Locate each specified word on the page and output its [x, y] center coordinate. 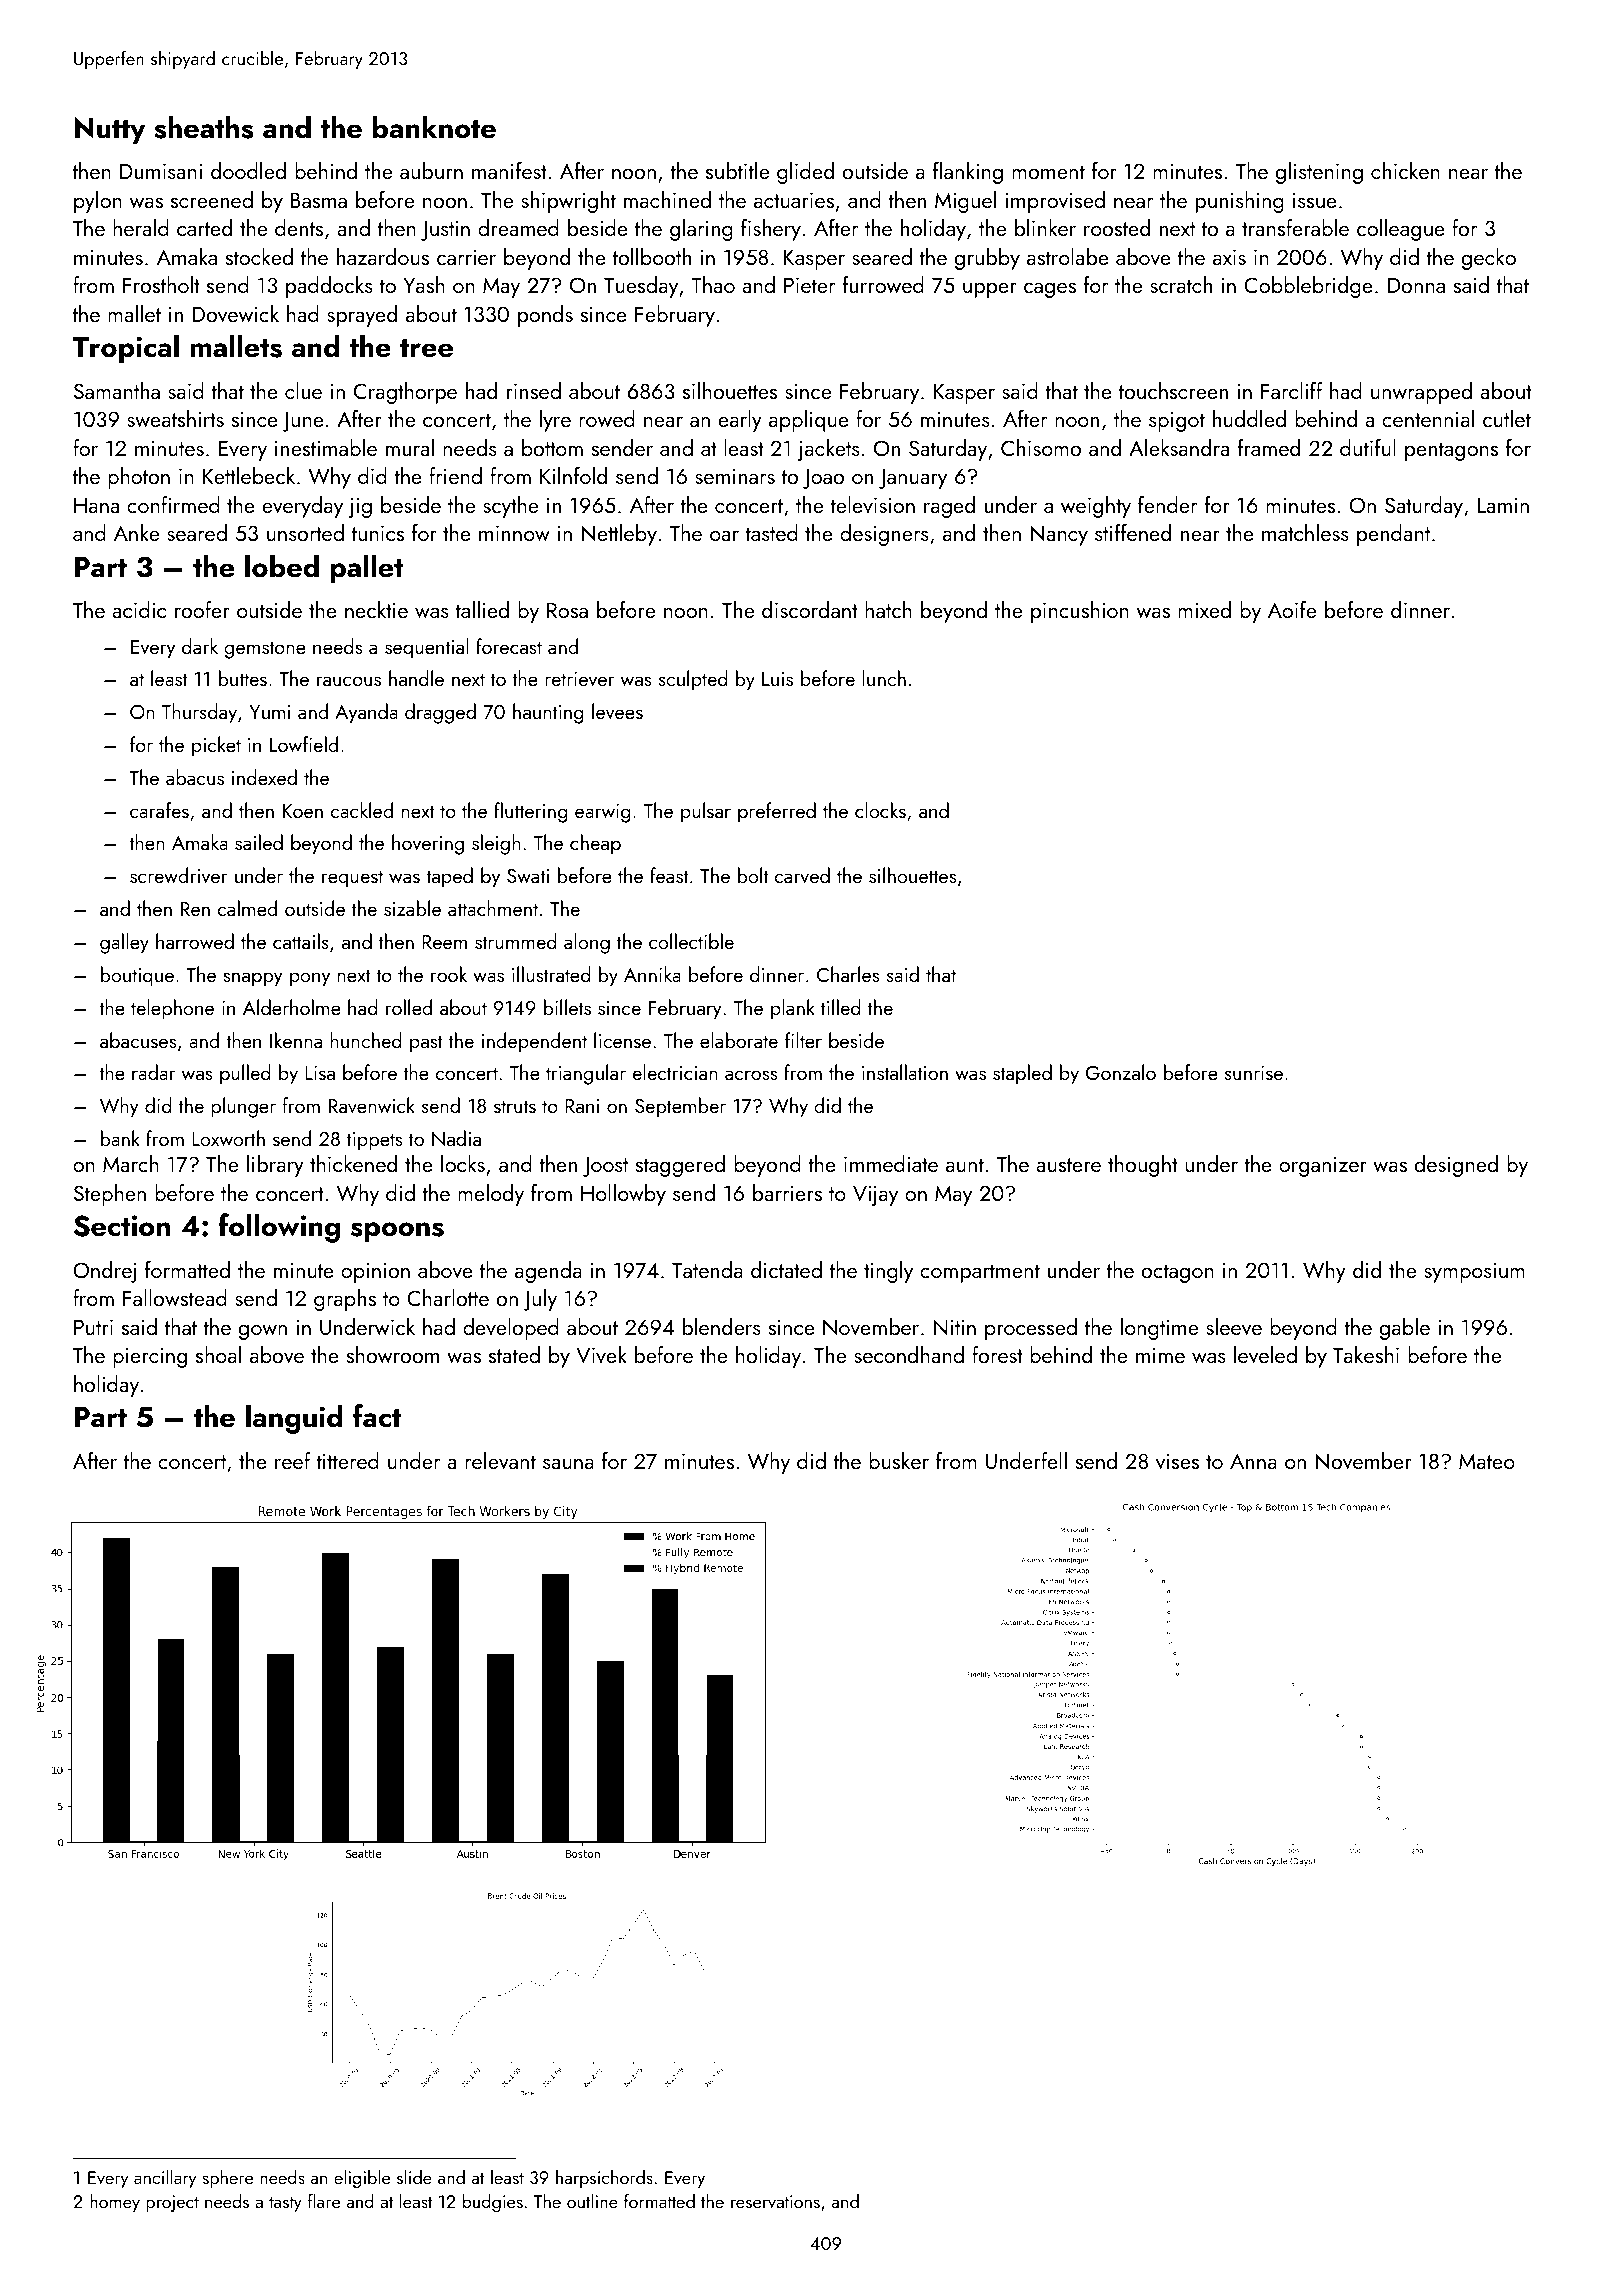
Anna [1253, 1461]
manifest [509, 170]
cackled [362, 810]
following [279, 1228]
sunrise [1254, 1073]
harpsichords [604, 2179]
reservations [775, 2201]
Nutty [110, 131]
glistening [1319, 173]
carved [802, 875]
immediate [891, 1163]
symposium [1474, 1272]
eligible [362, 2179]
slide [414, 2177]
